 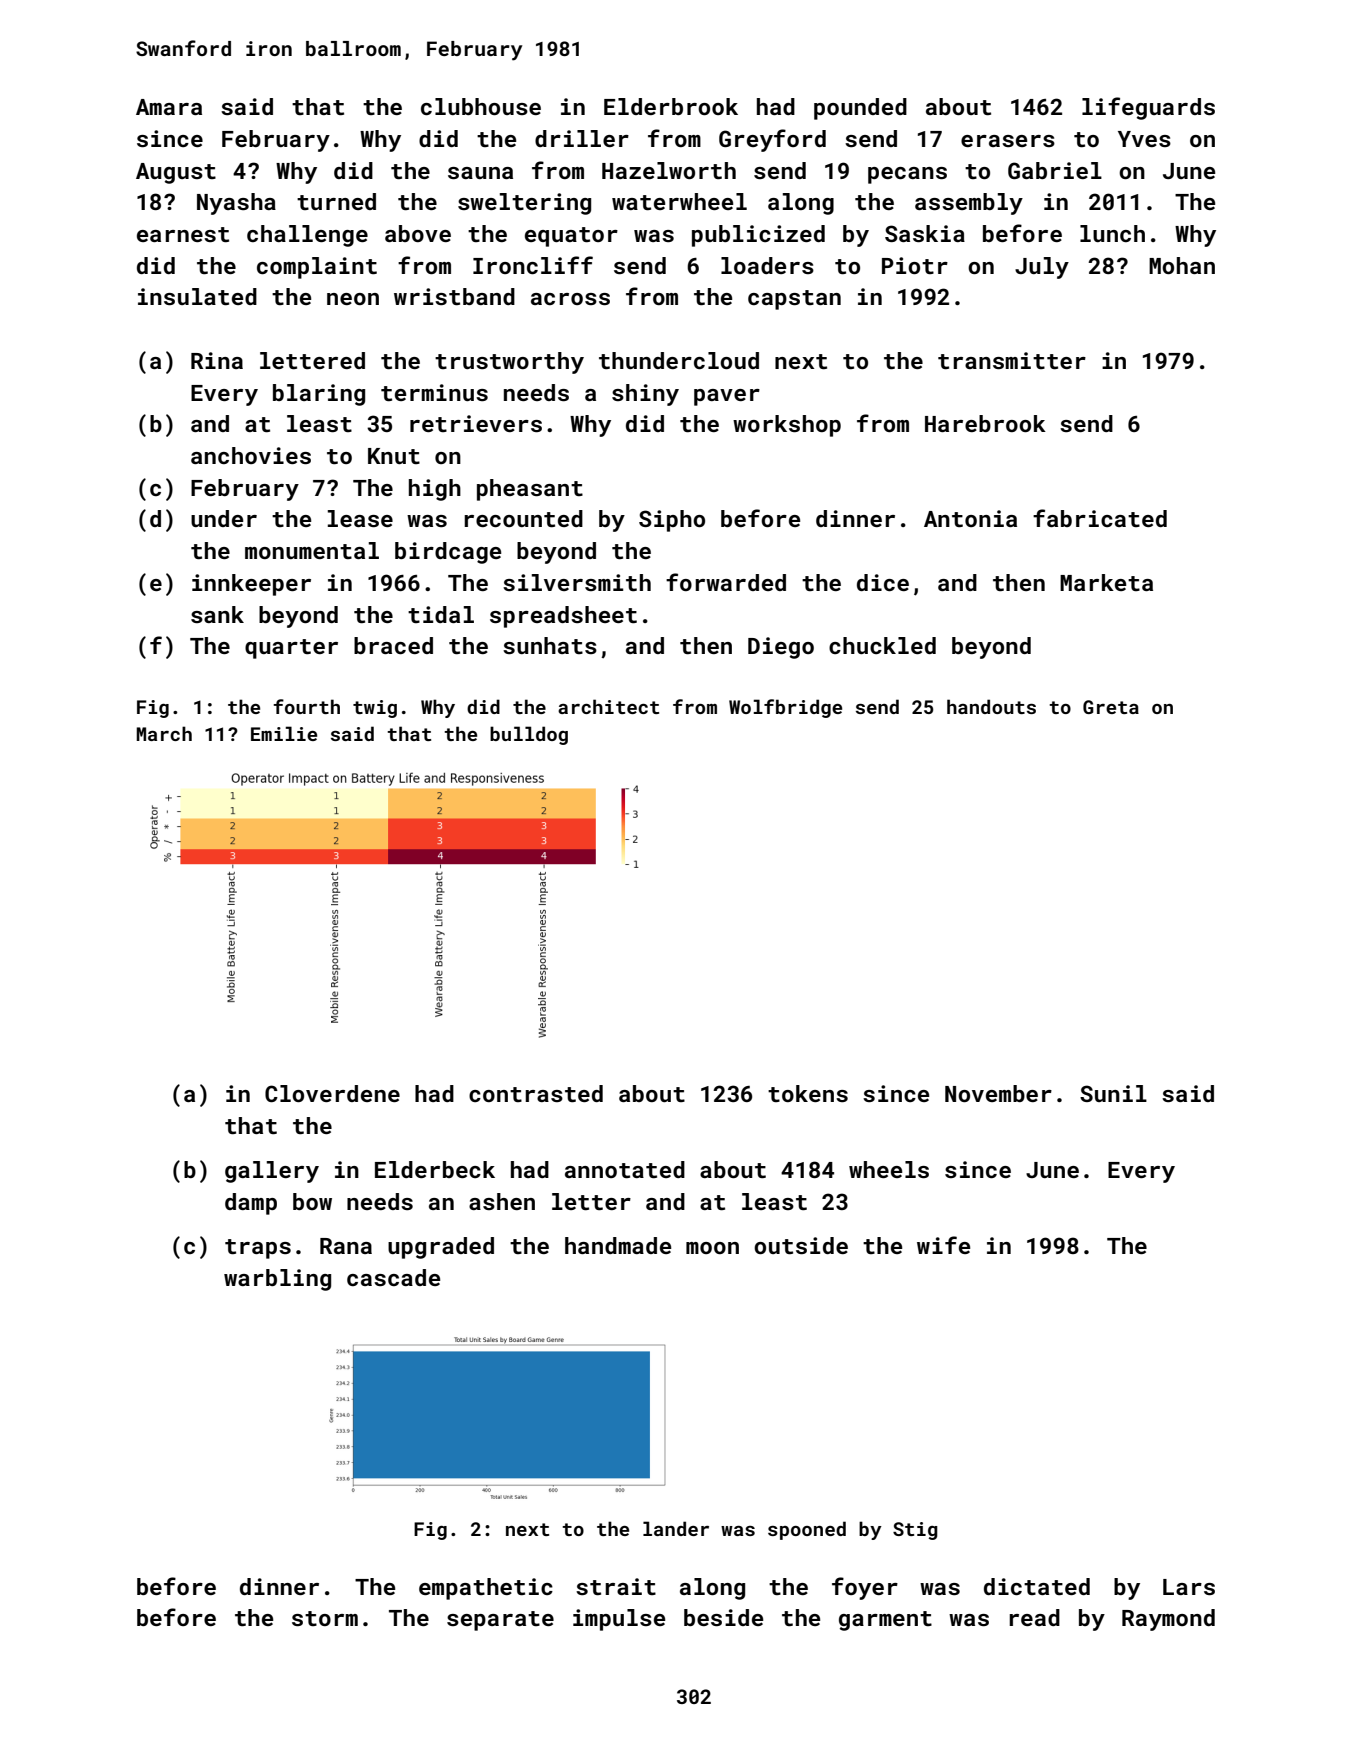 What do you see at coordinates (284, 733) in the image?
I see `Emilie` at bounding box center [284, 733].
